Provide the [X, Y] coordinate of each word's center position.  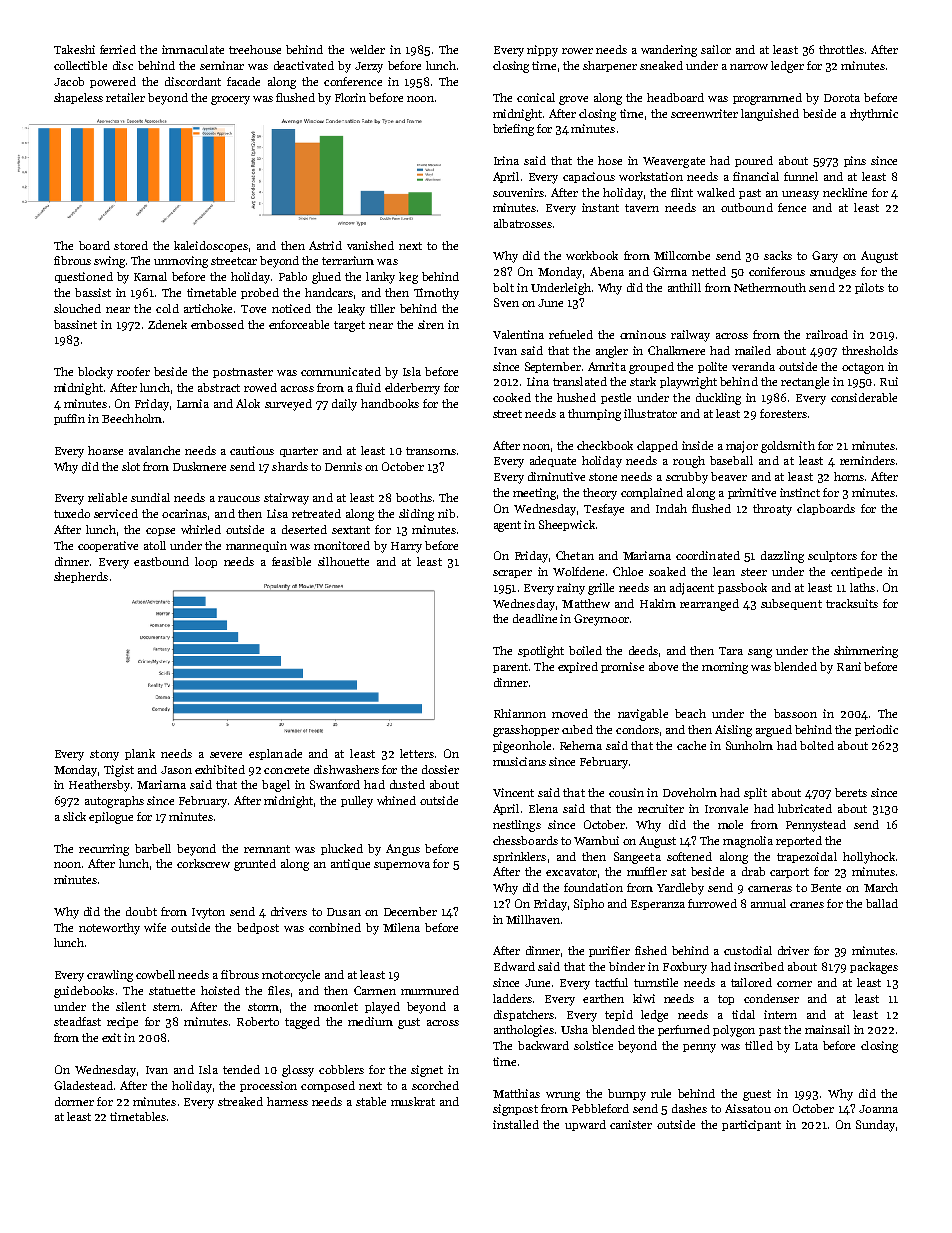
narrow [749, 67]
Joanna [878, 1109]
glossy [298, 1071]
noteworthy [109, 929]
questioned [84, 277]
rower [577, 51]
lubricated [805, 808]
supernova [402, 866]
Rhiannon [520, 713]
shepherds [81, 577]
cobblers [341, 1069]
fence [792, 207]
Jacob [69, 81]
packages [874, 968]
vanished [370, 245]
